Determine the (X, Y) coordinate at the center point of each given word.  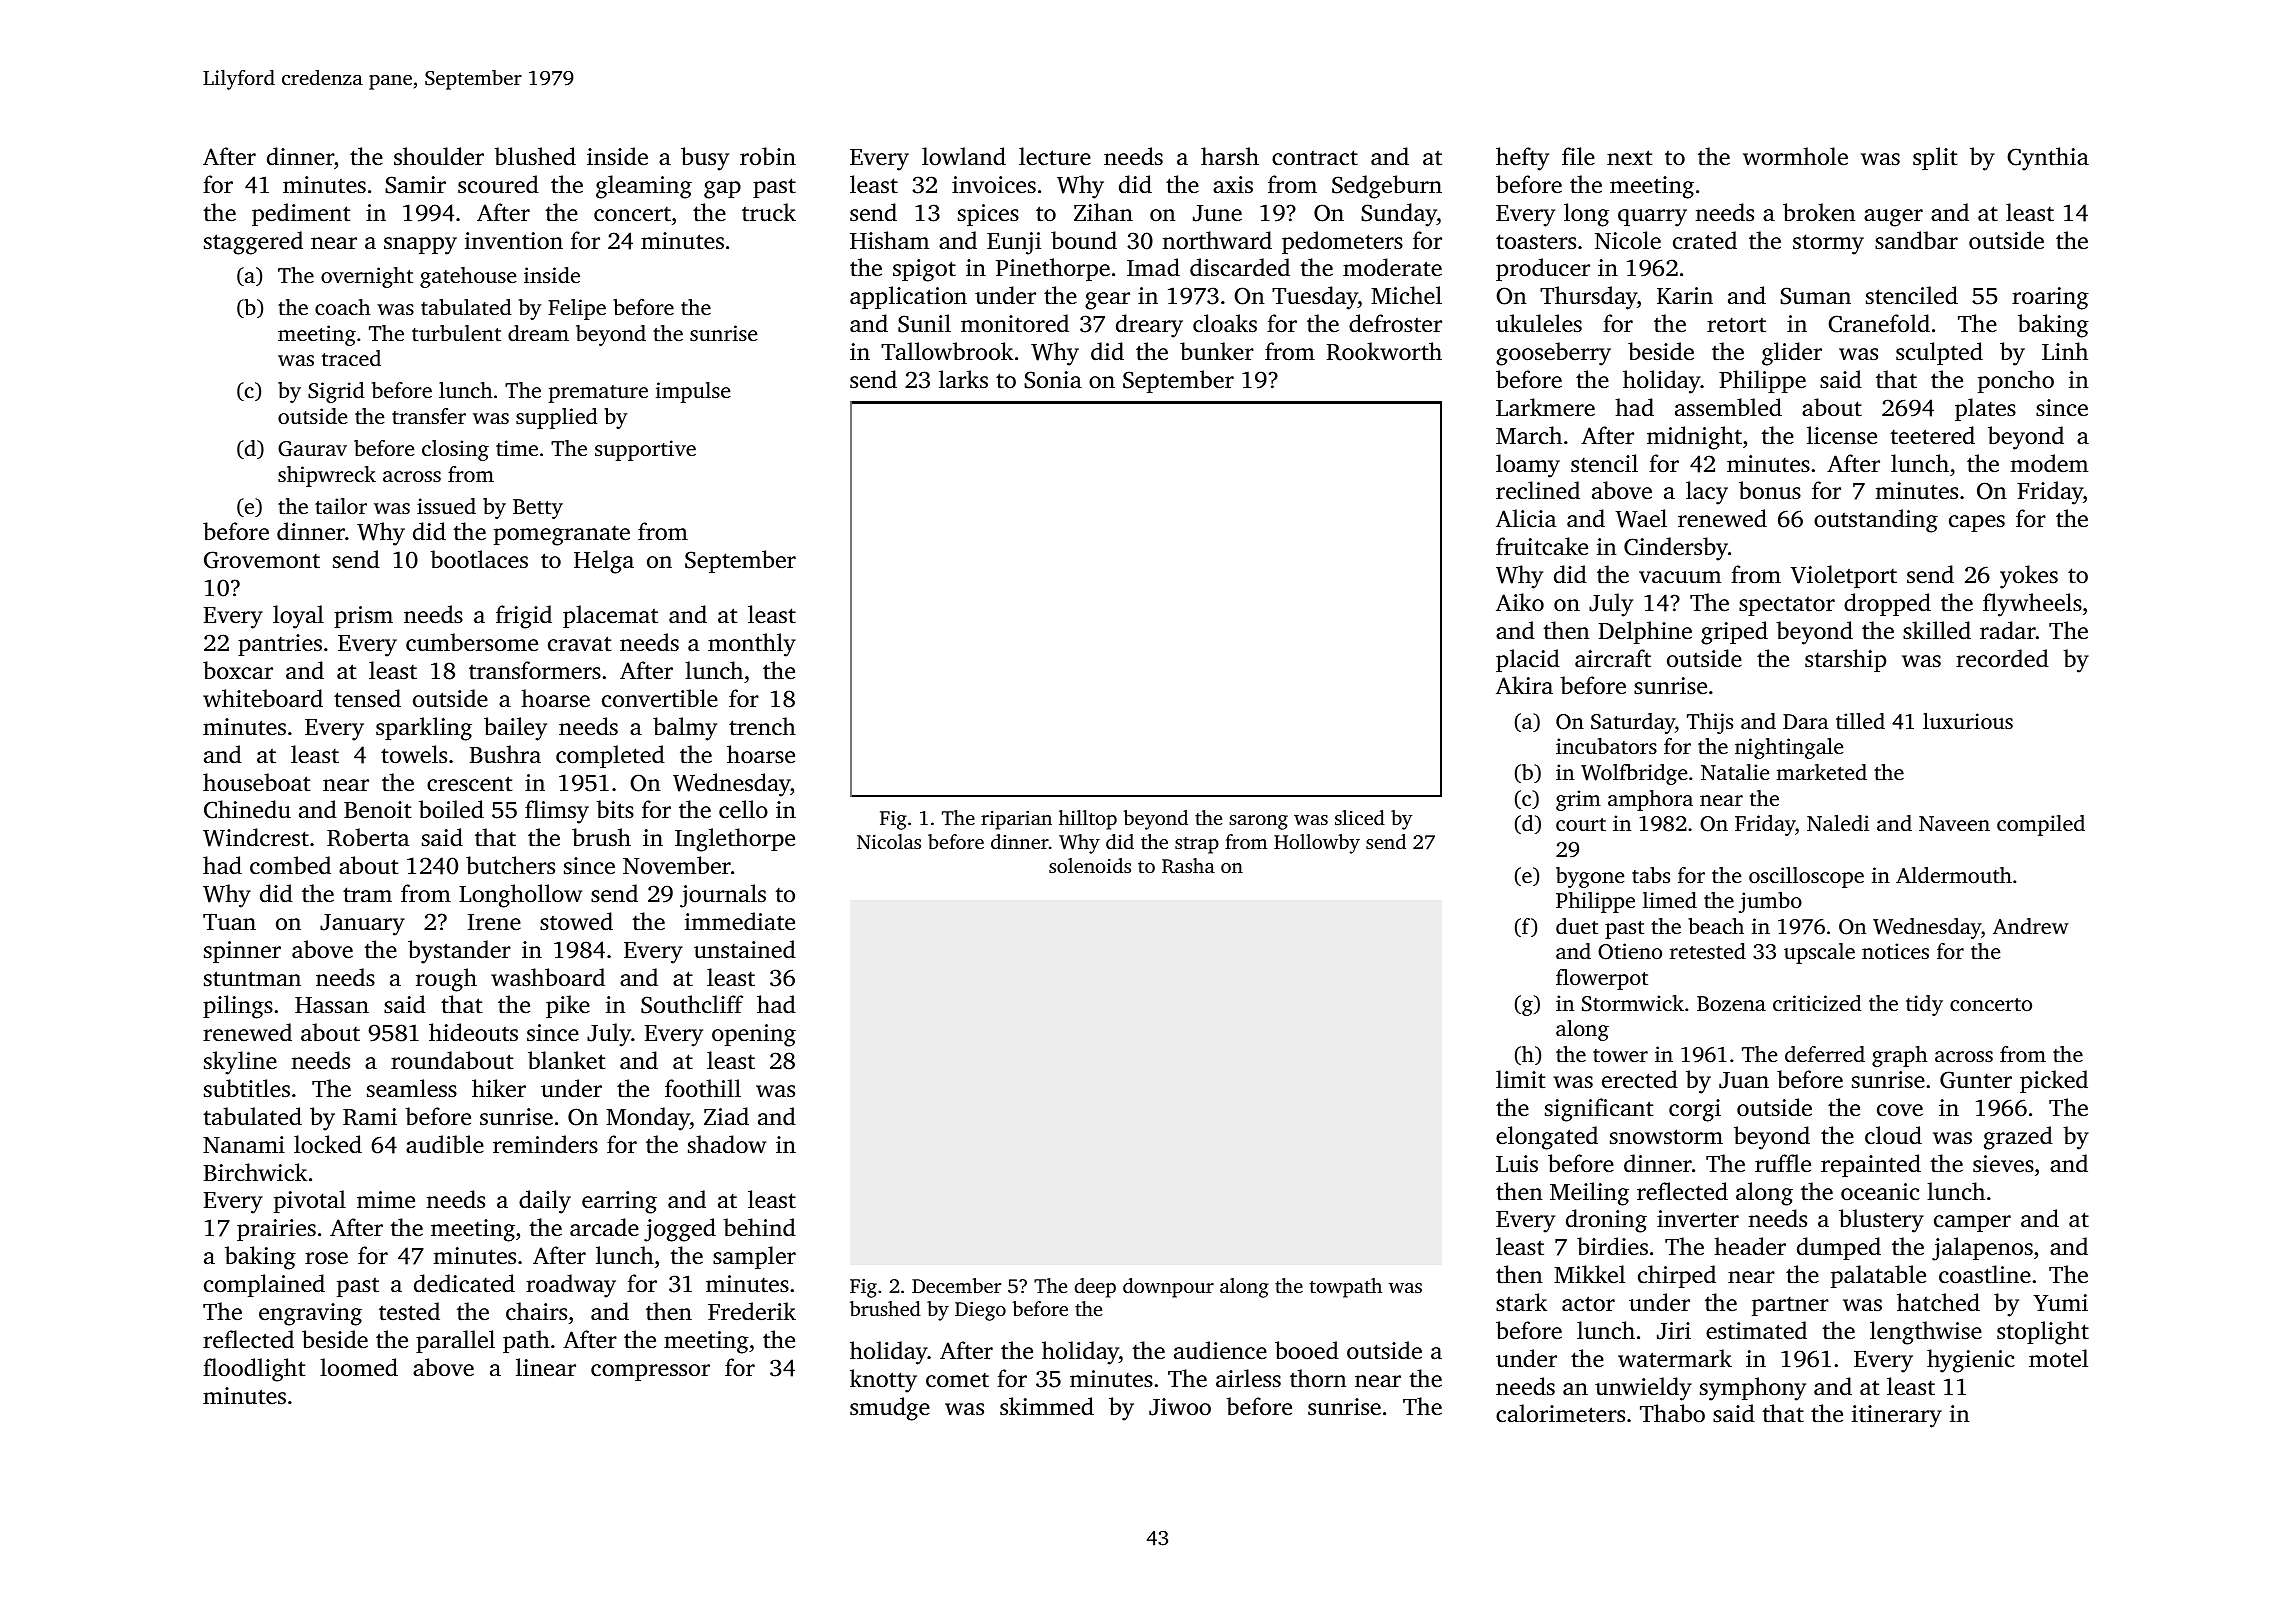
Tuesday (1315, 298)
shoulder (439, 156)
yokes (2029, 577)
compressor (650, 1372)
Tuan (229, 922)
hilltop (1088, 820)
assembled (1728, 407)
